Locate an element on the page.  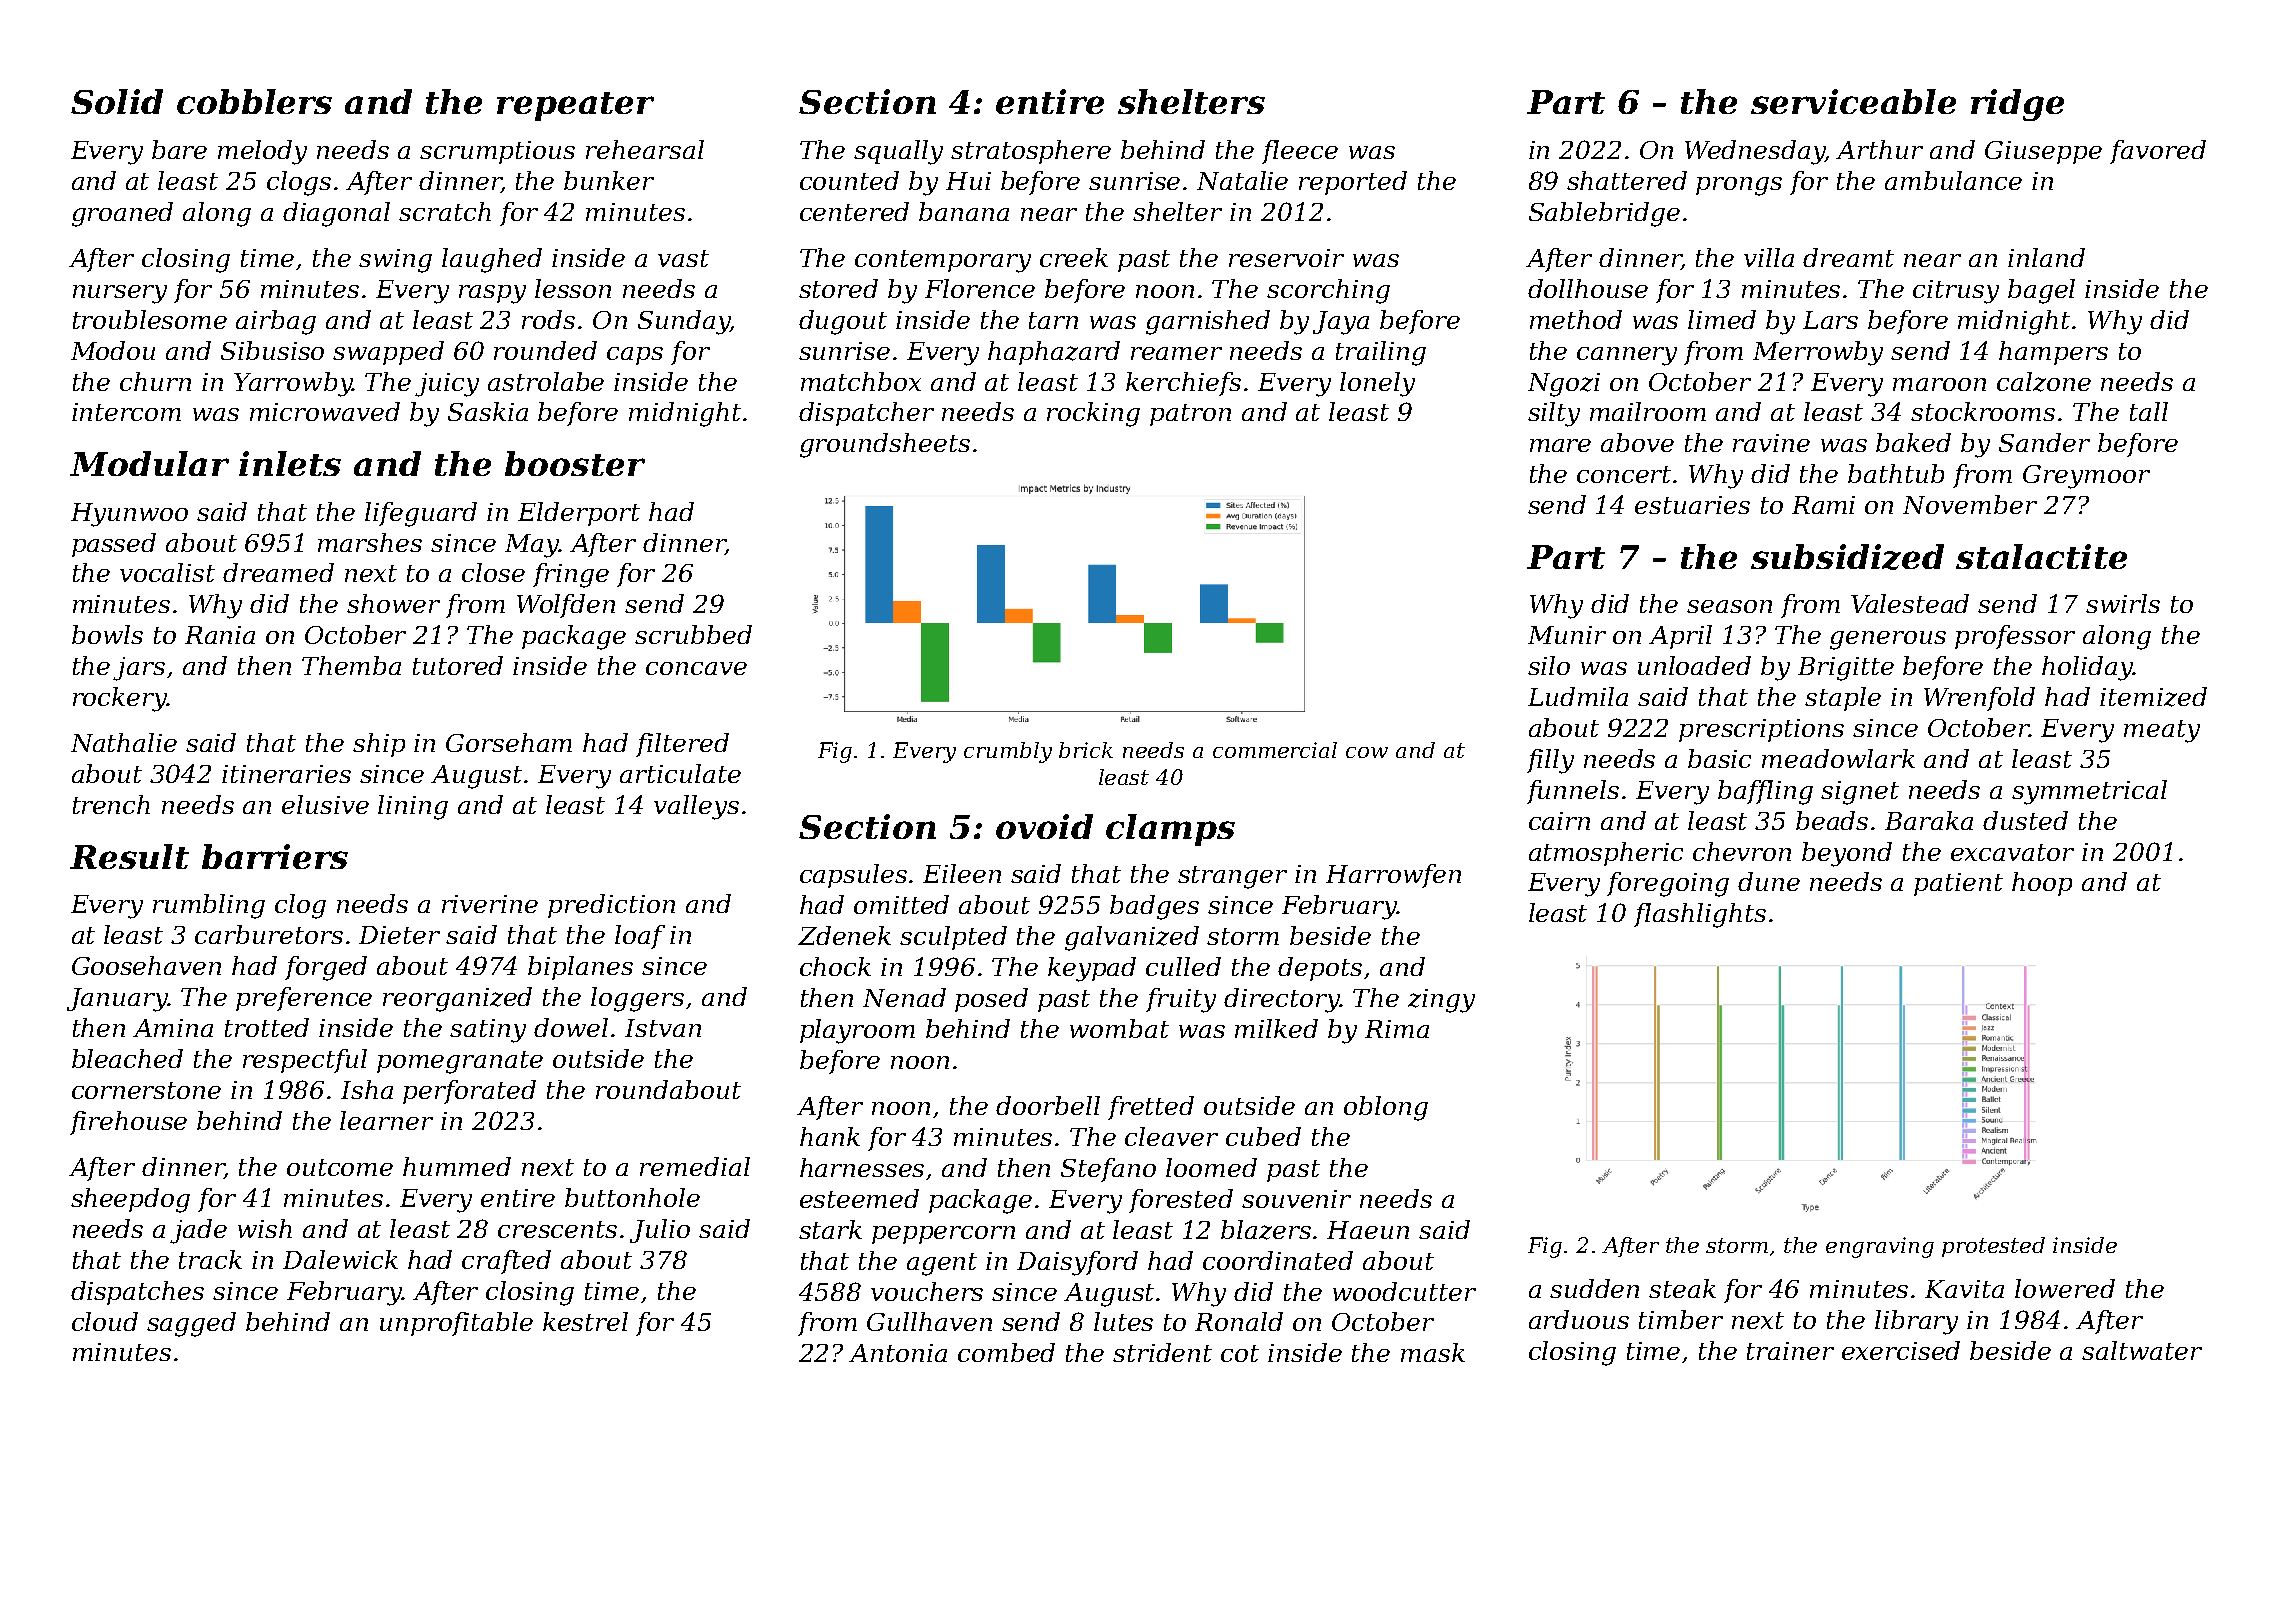
intercom is located at coordinates (126, 412).
